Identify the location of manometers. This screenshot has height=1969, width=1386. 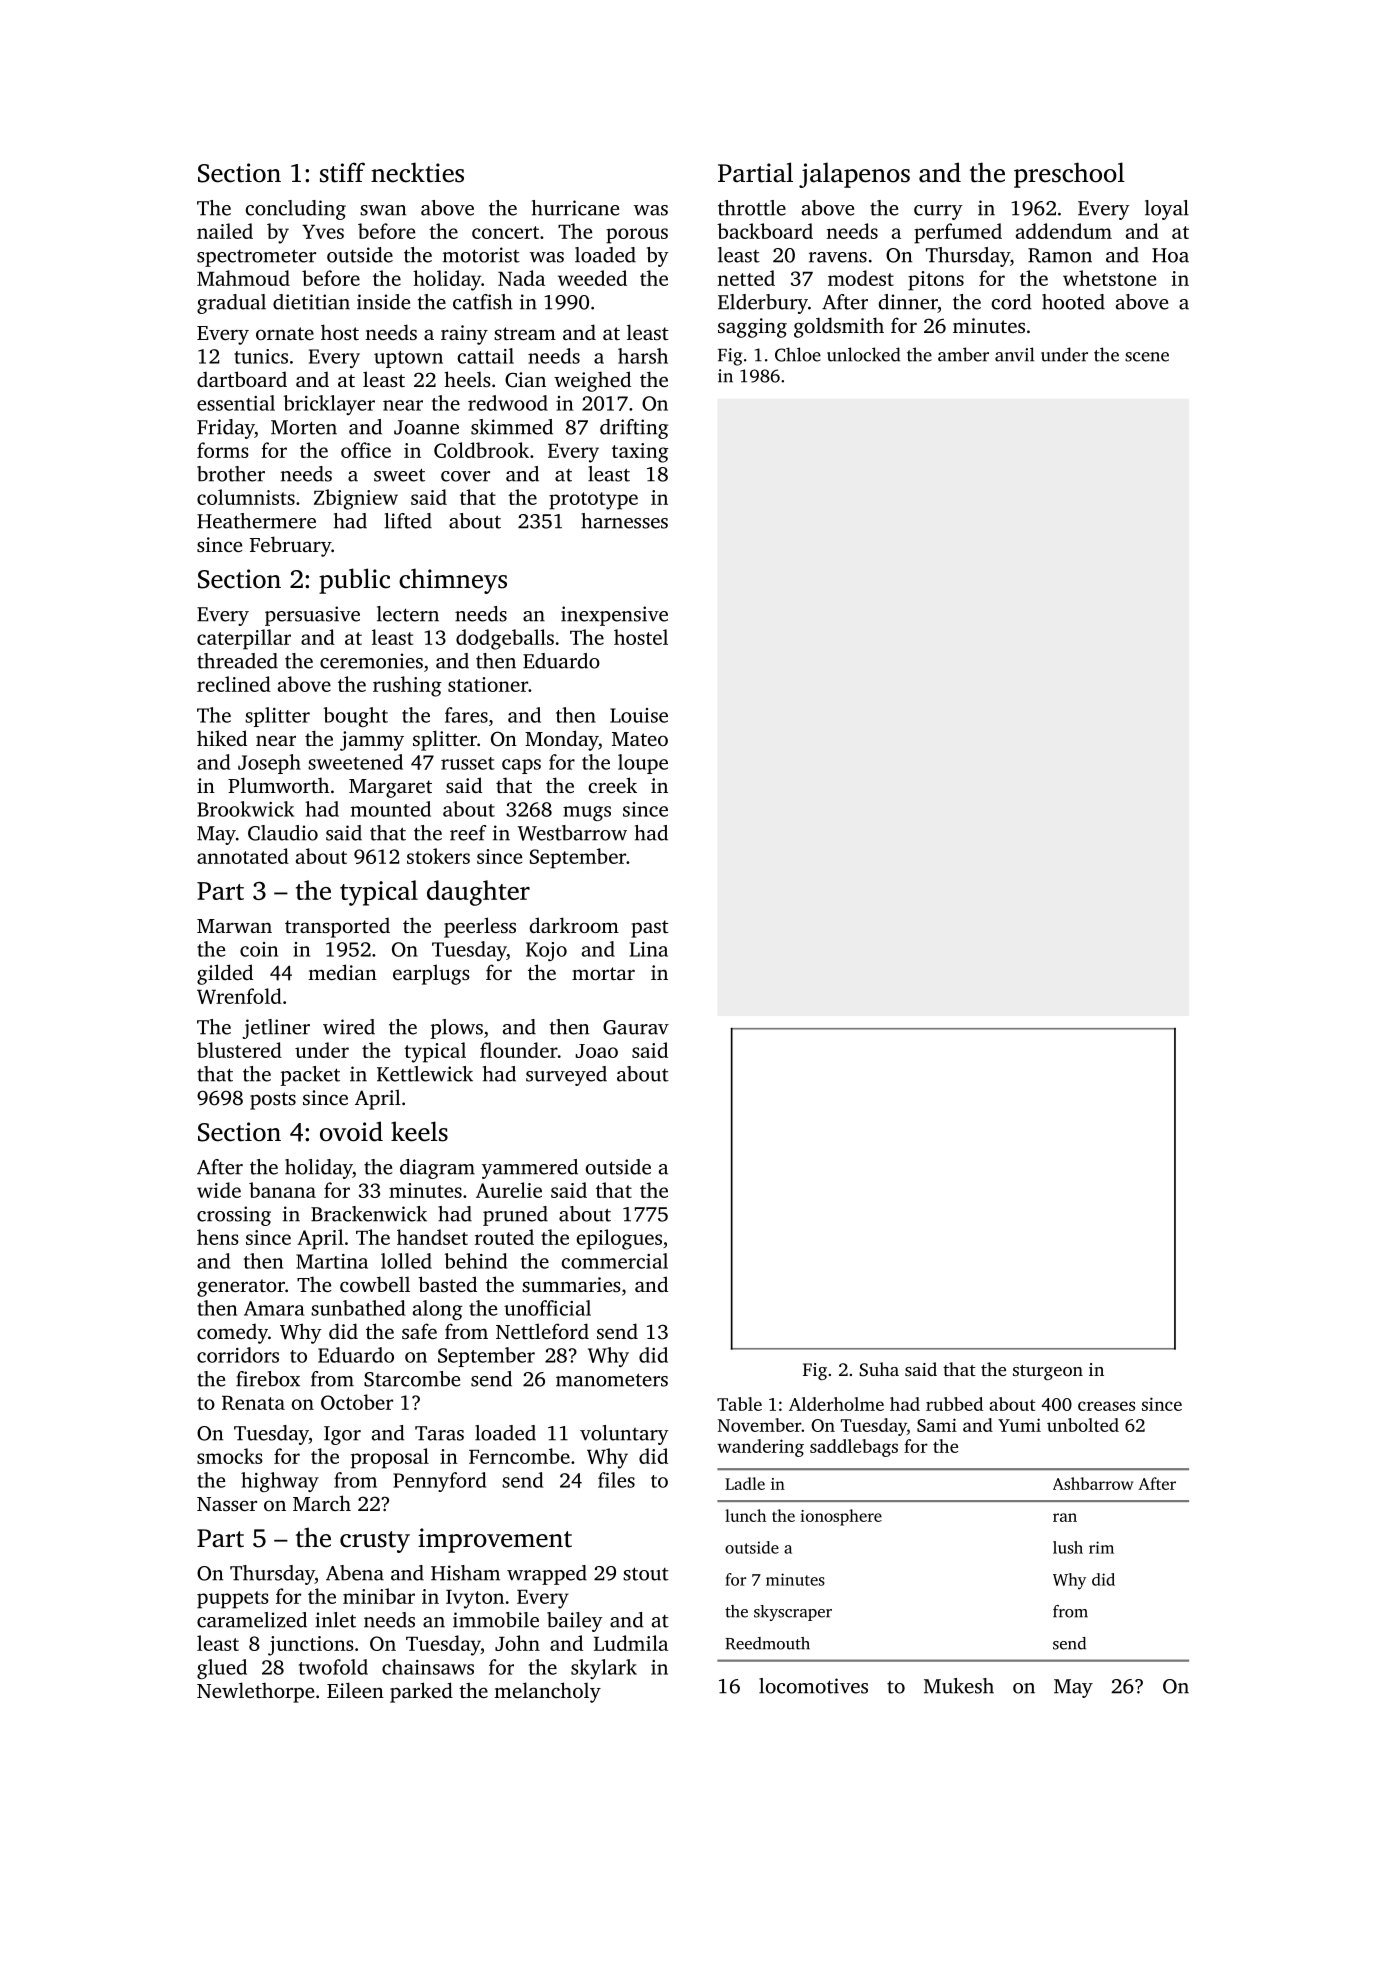
(612, 1380).
